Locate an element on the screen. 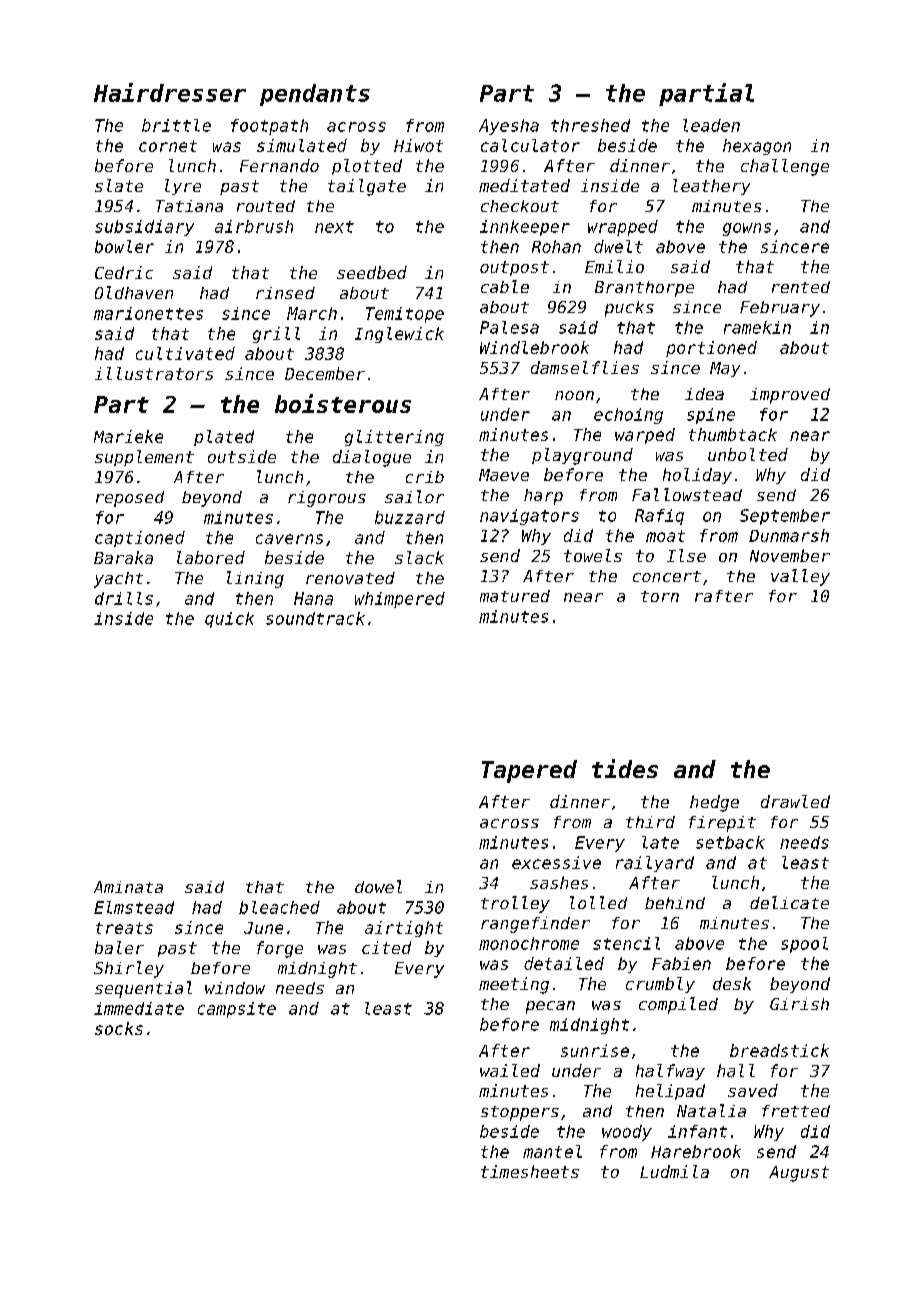  Windlebrook is located at coordinates (534, 347).
